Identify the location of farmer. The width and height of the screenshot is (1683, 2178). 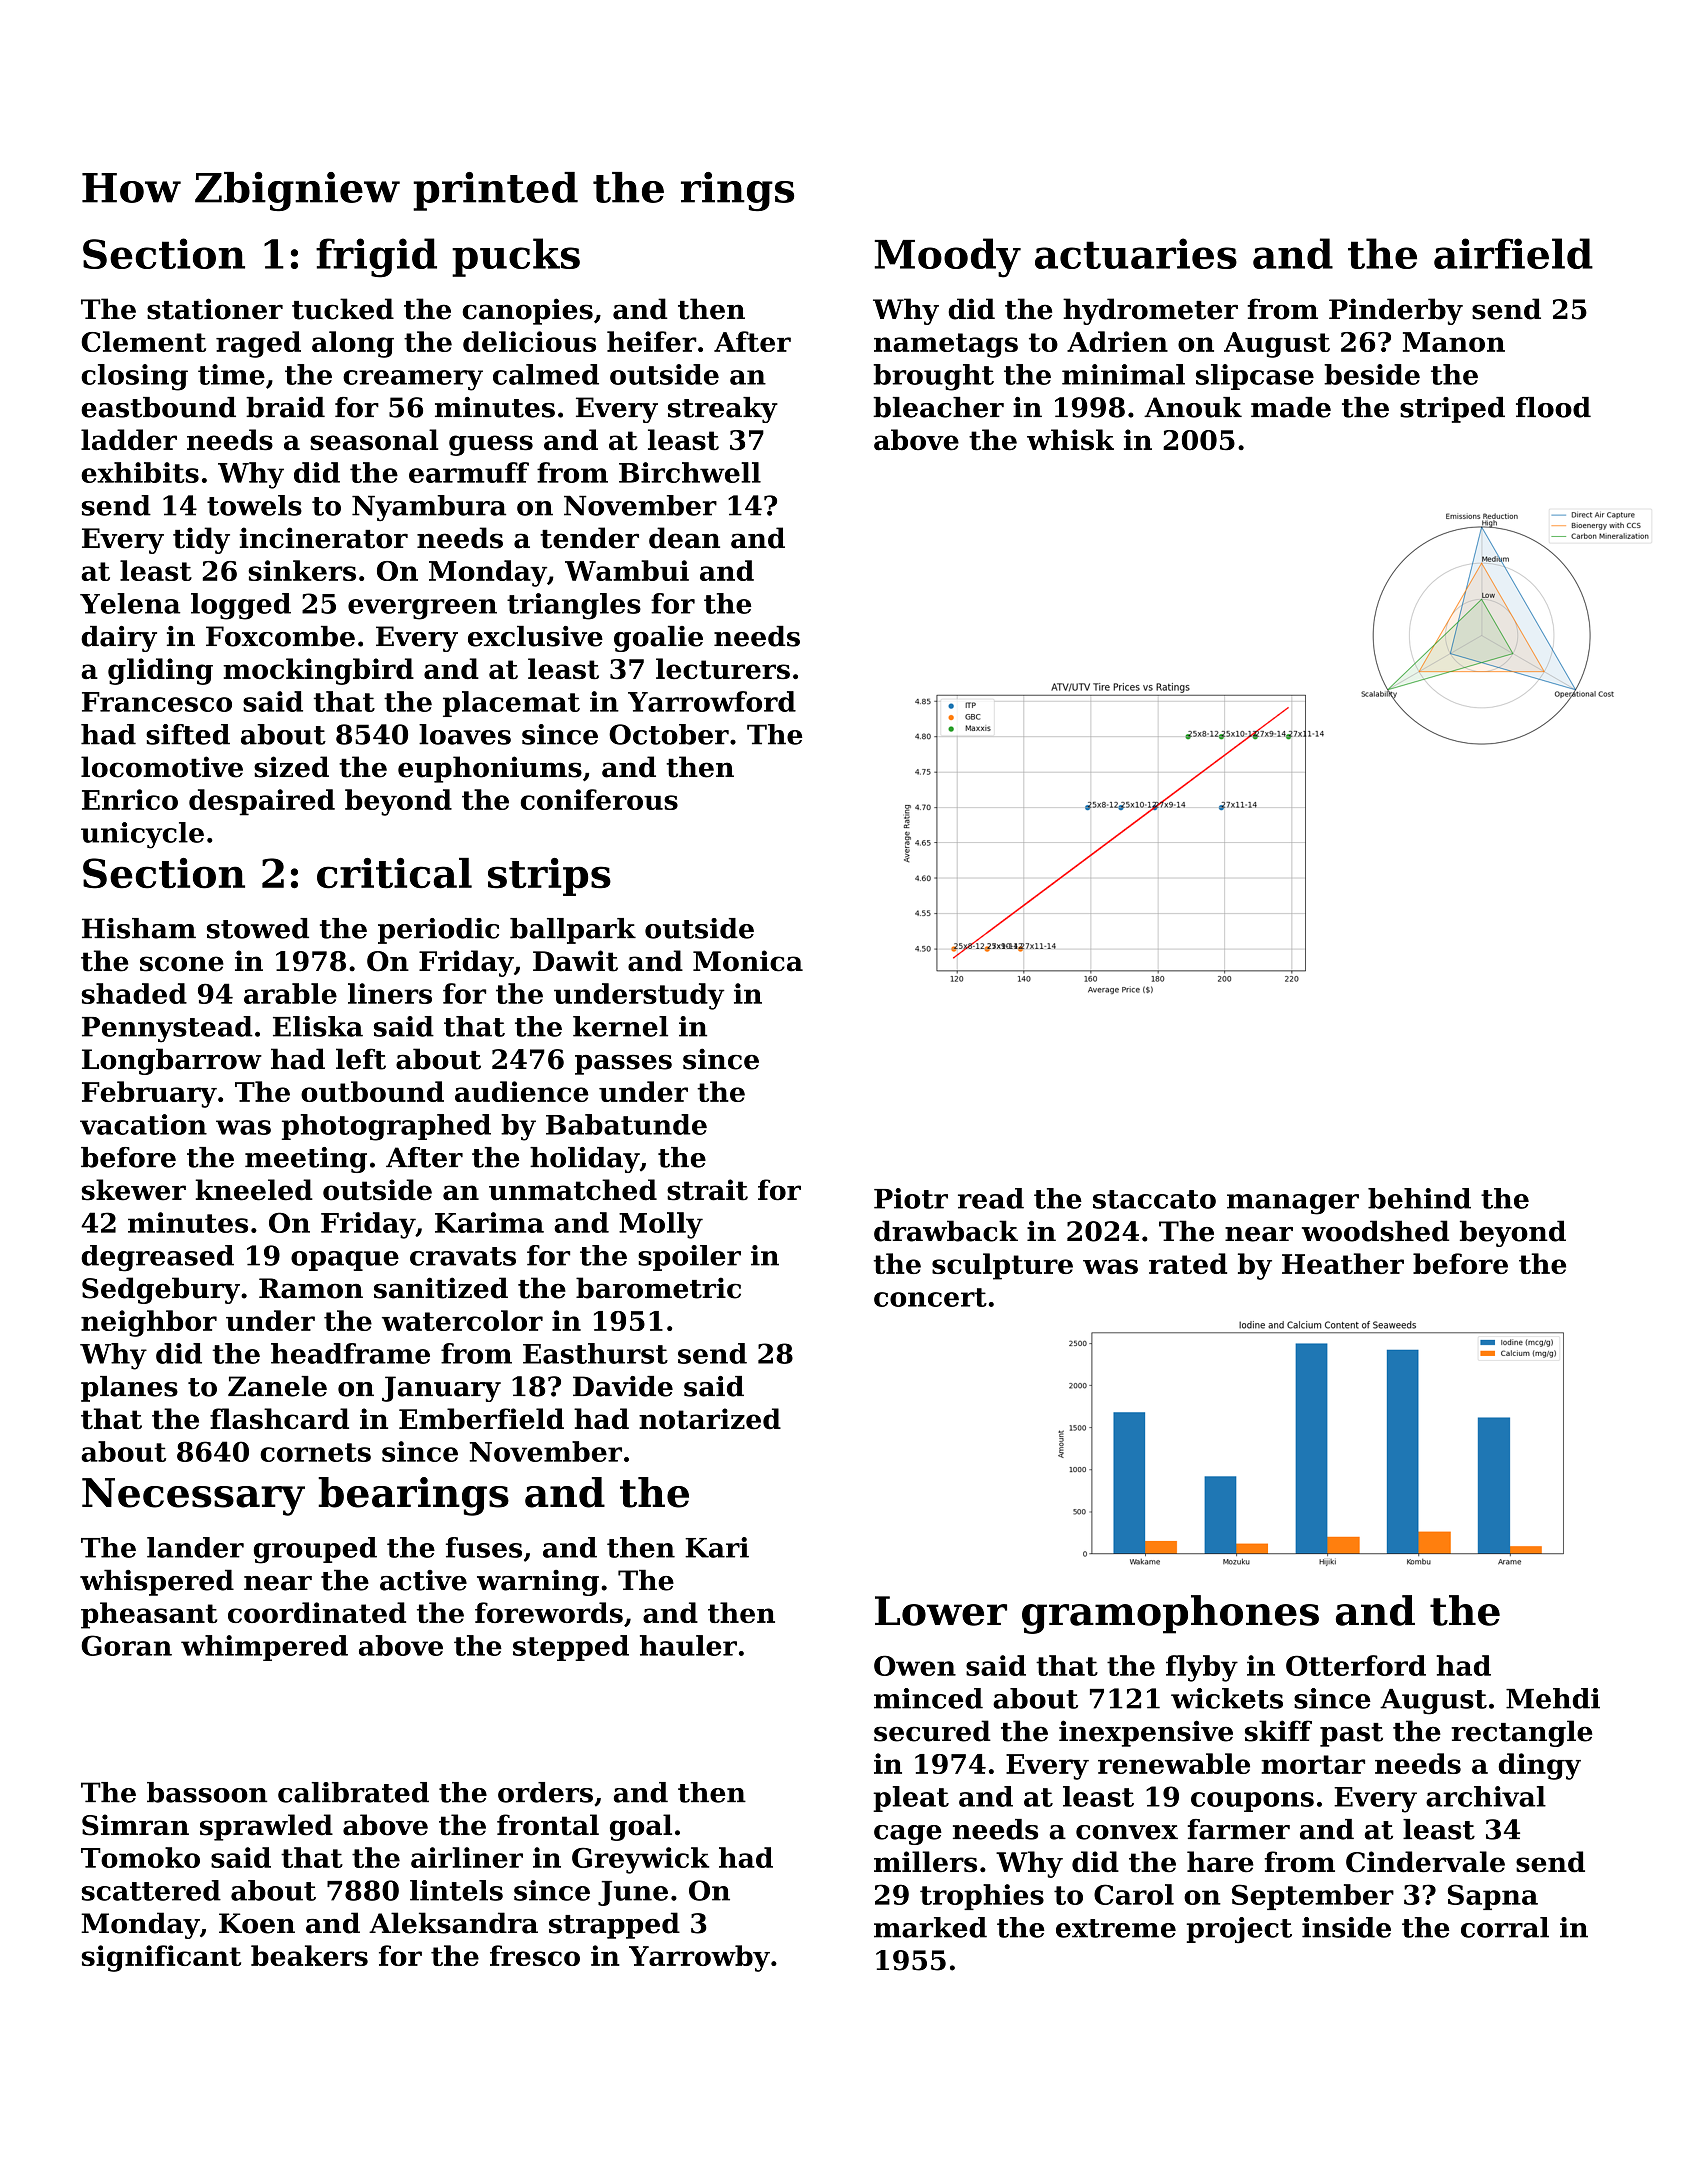
(1239, 1829).
